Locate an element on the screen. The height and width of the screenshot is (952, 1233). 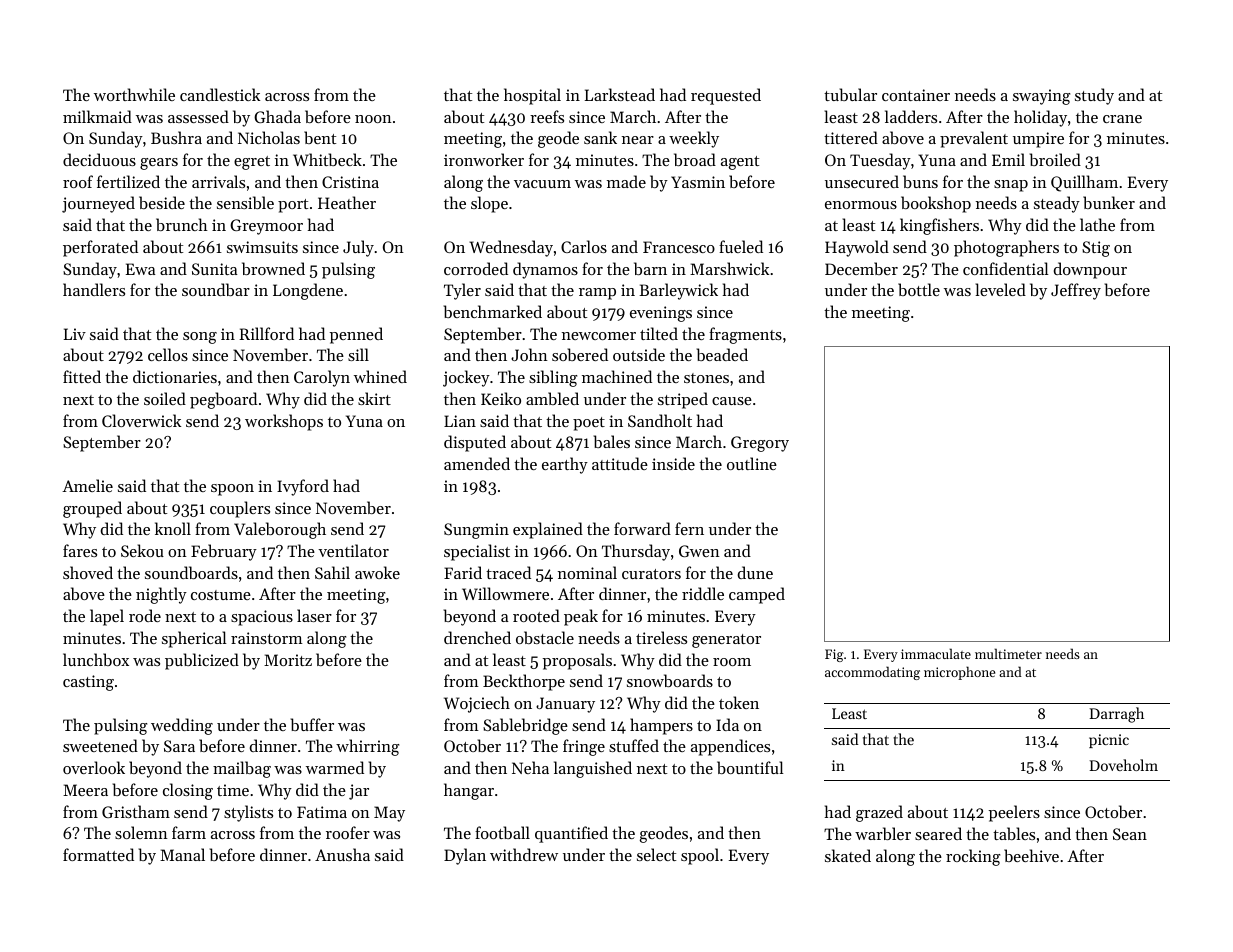
browned is located at coordinates (273, 268).
